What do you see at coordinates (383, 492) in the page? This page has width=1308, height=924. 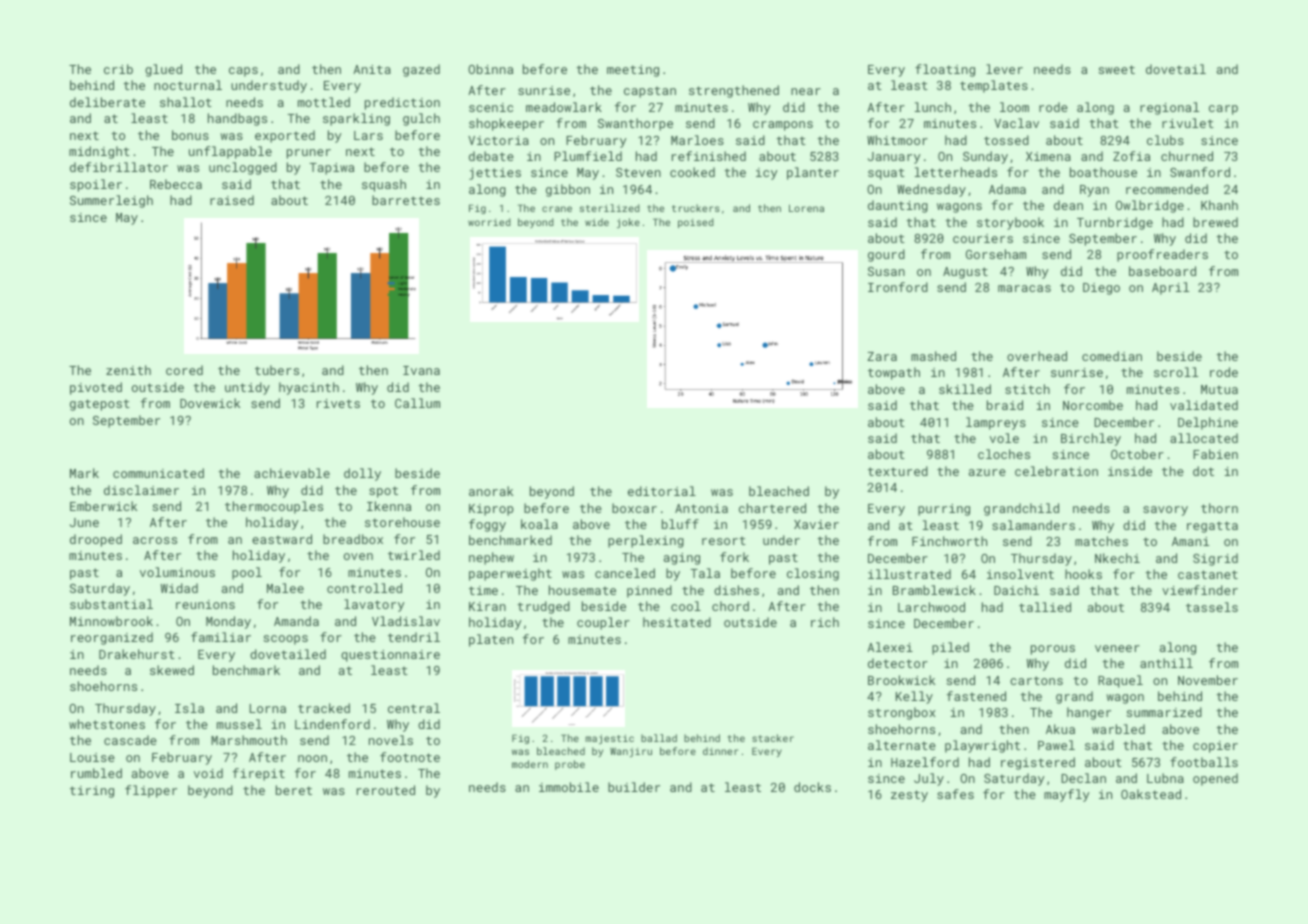 I see `spot` at bounding box center [383, 492].
